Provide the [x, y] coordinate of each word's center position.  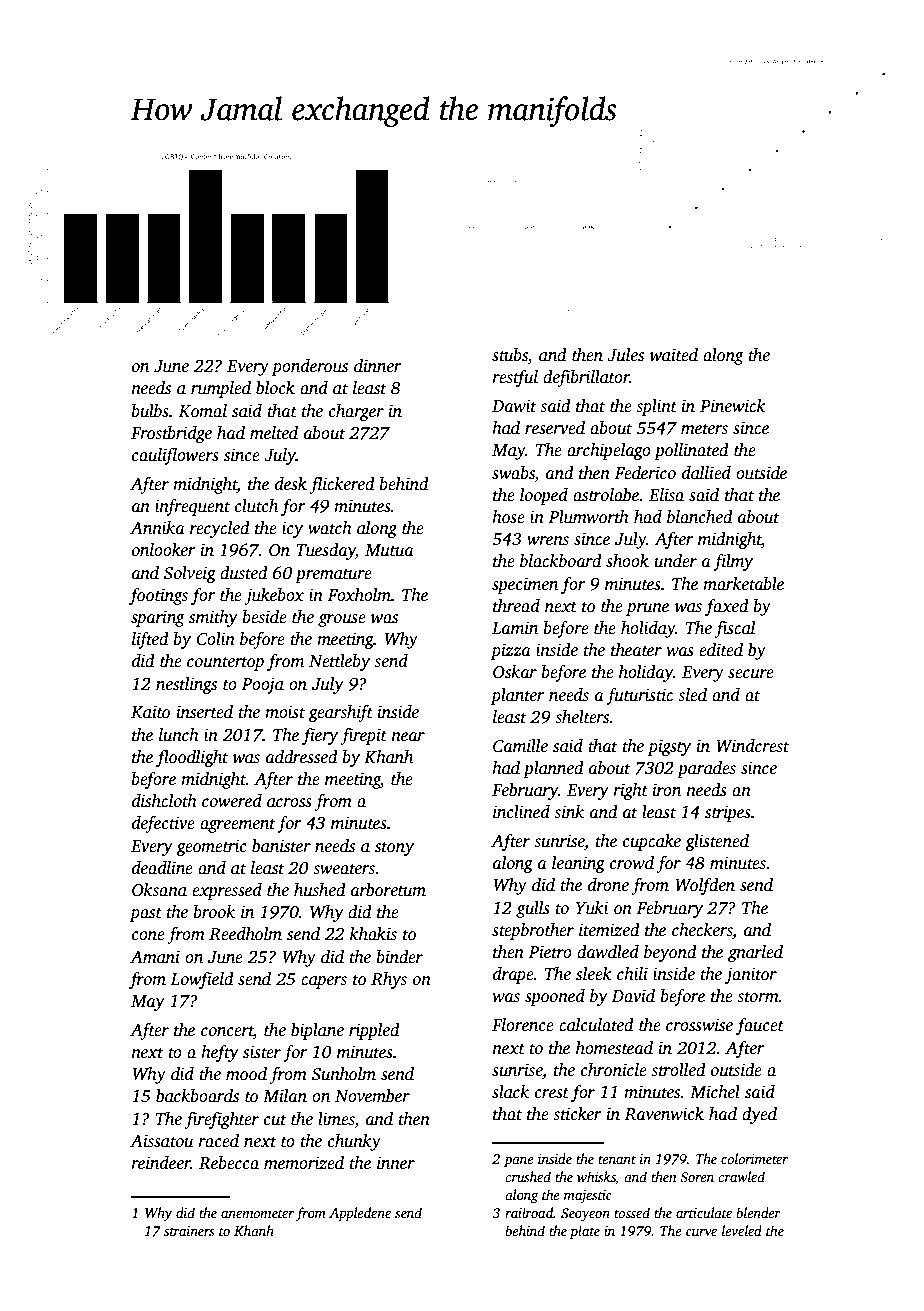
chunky [354, 1142]
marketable [743, 584]
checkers [702, 931]
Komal [203, 411]
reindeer [160, 1163]
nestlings [186, 685]
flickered [342, 485]
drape [513, 975]
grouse [342, 620]
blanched [700, 517]
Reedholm [245, 934]
